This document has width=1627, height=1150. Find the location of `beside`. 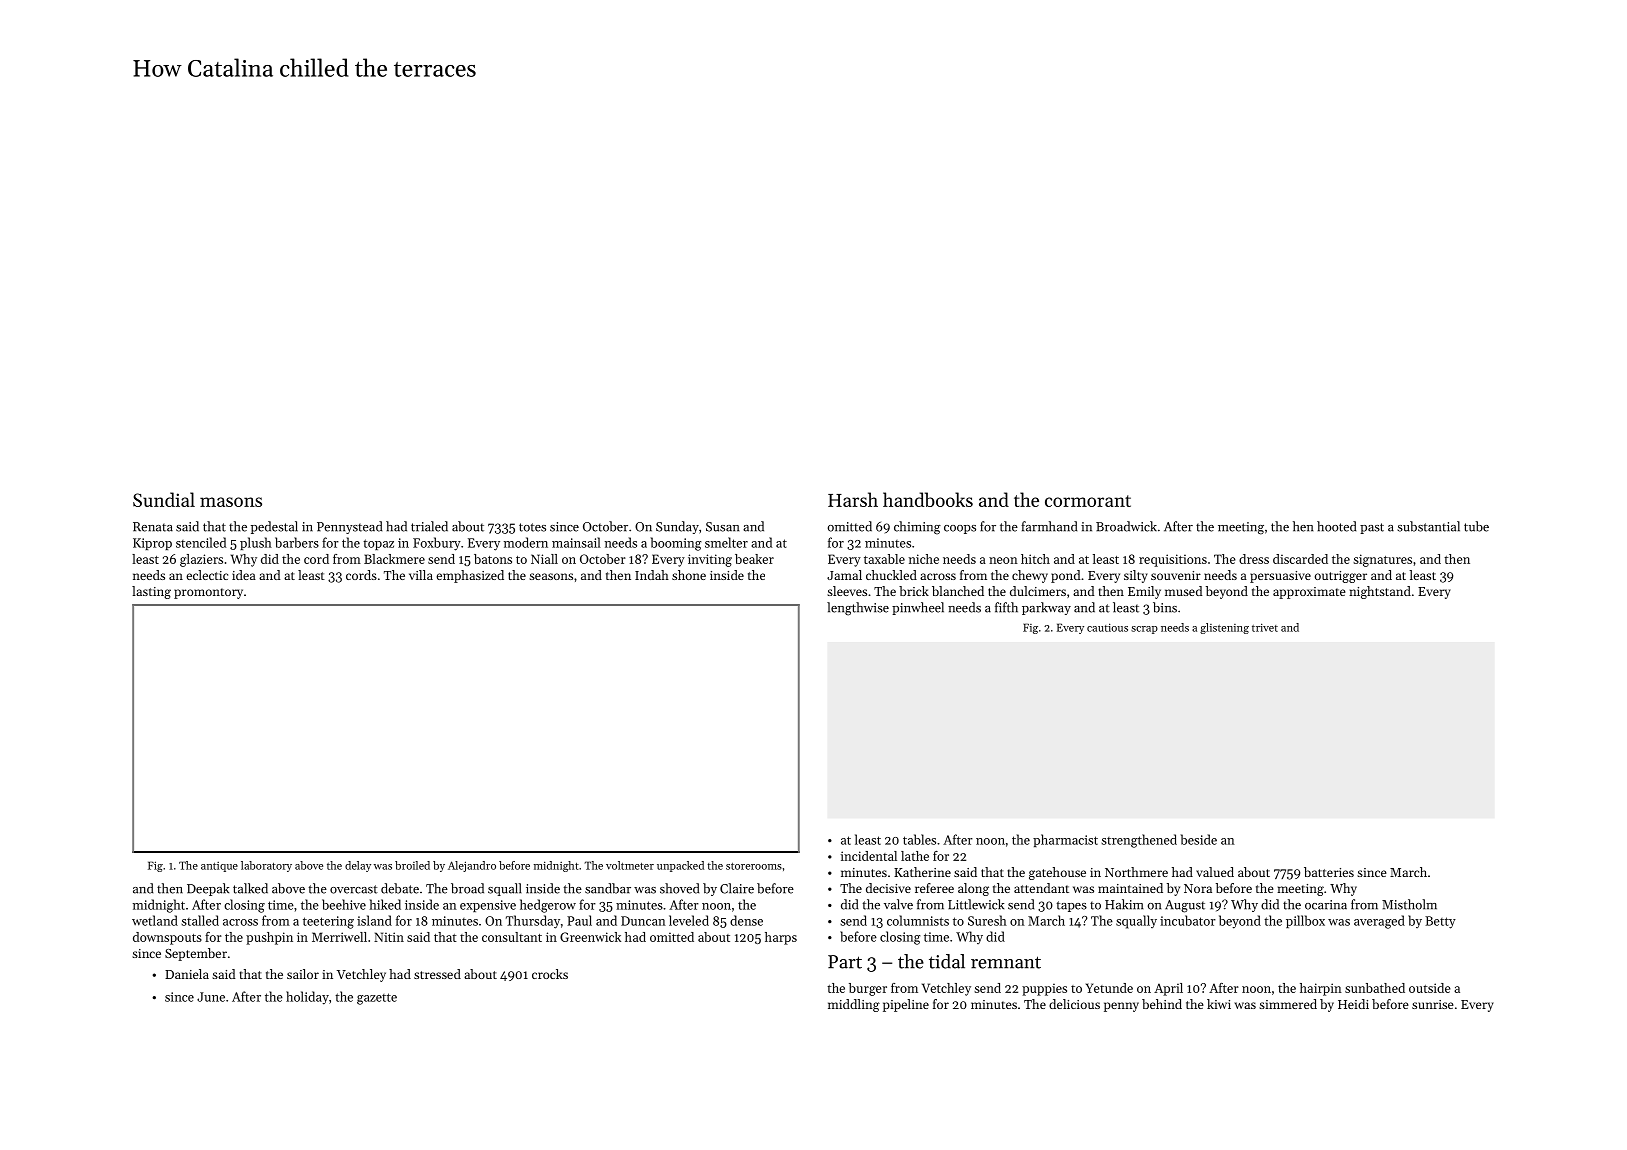

beside is located at coordinates (1199, 839).
